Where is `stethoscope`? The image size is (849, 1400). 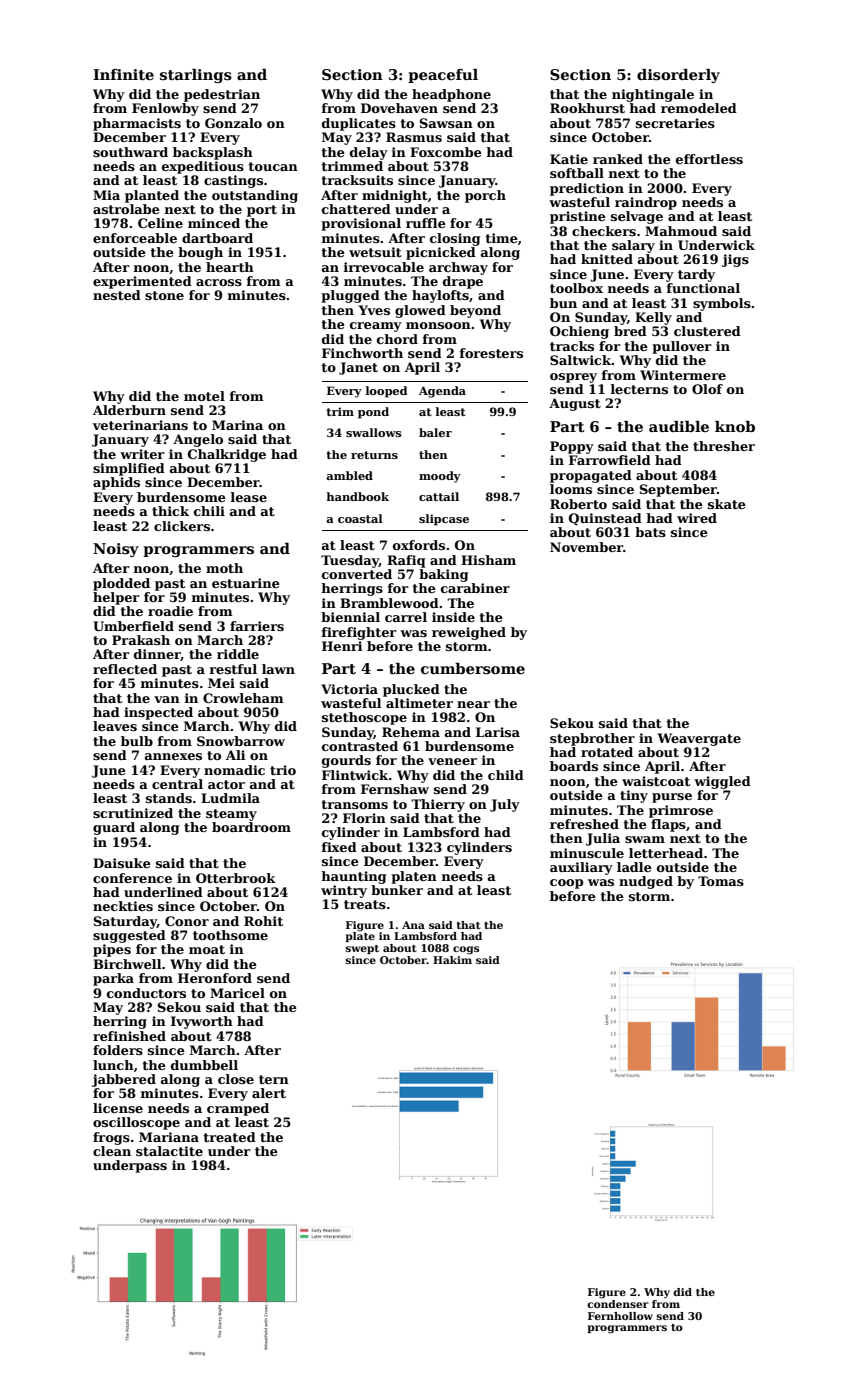 stethoscope is located at coordinates (364, 718).
